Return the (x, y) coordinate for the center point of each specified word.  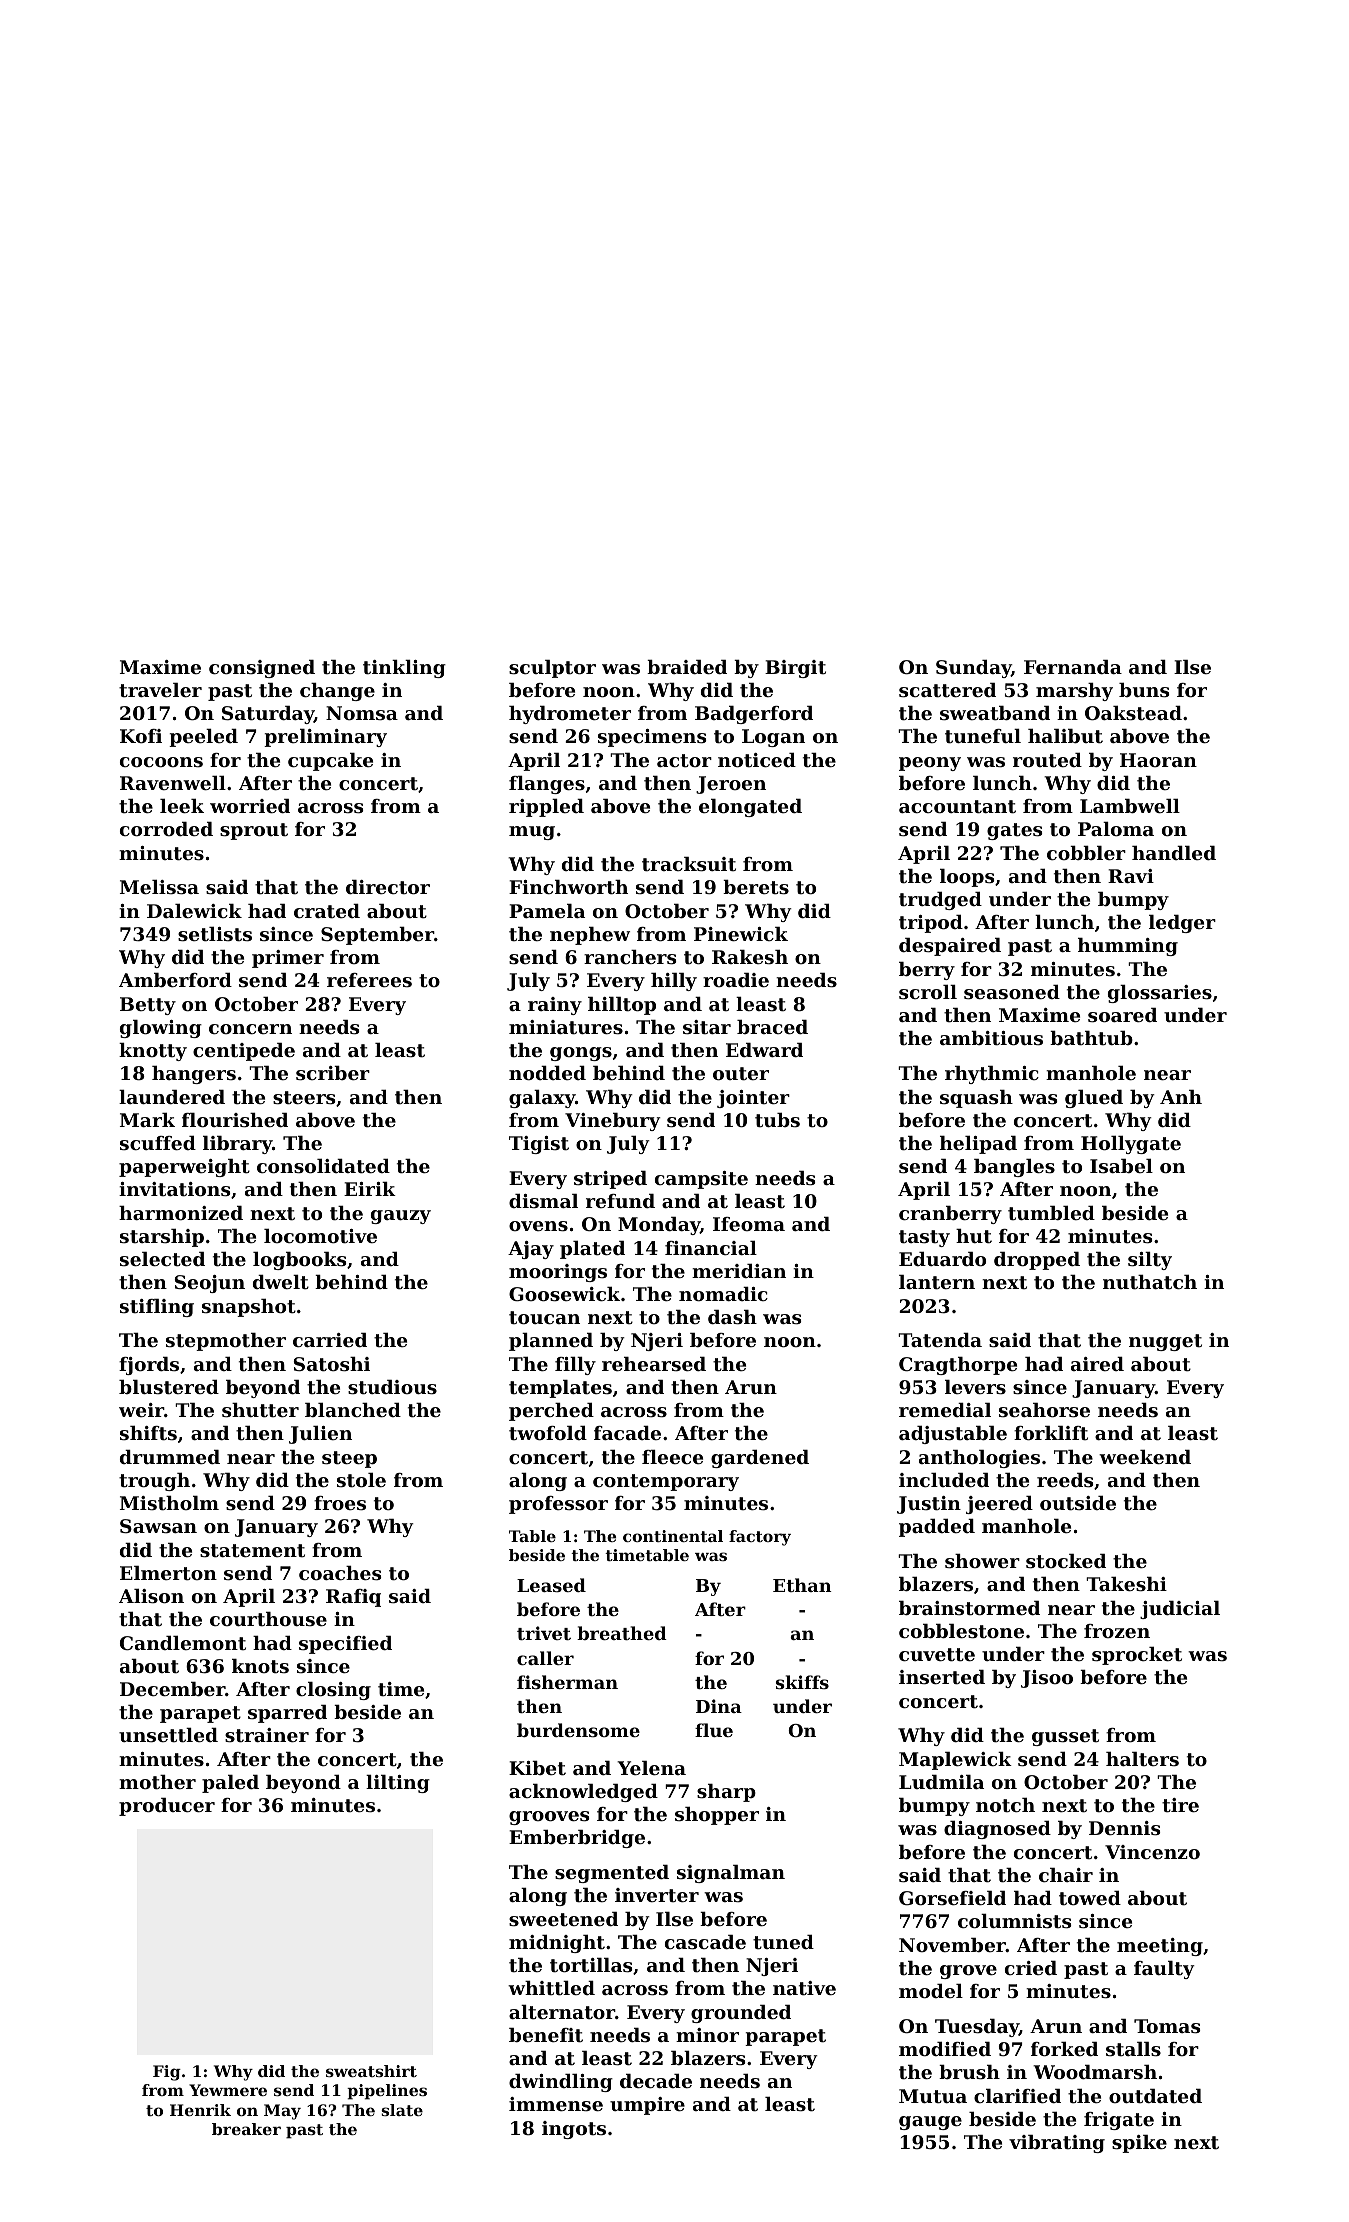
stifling (157, 1308)
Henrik (200, 2110)
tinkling (404, 669)
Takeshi (1126, 1584)
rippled (546, 808)
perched (551, 1412)
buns (1144, 690)
